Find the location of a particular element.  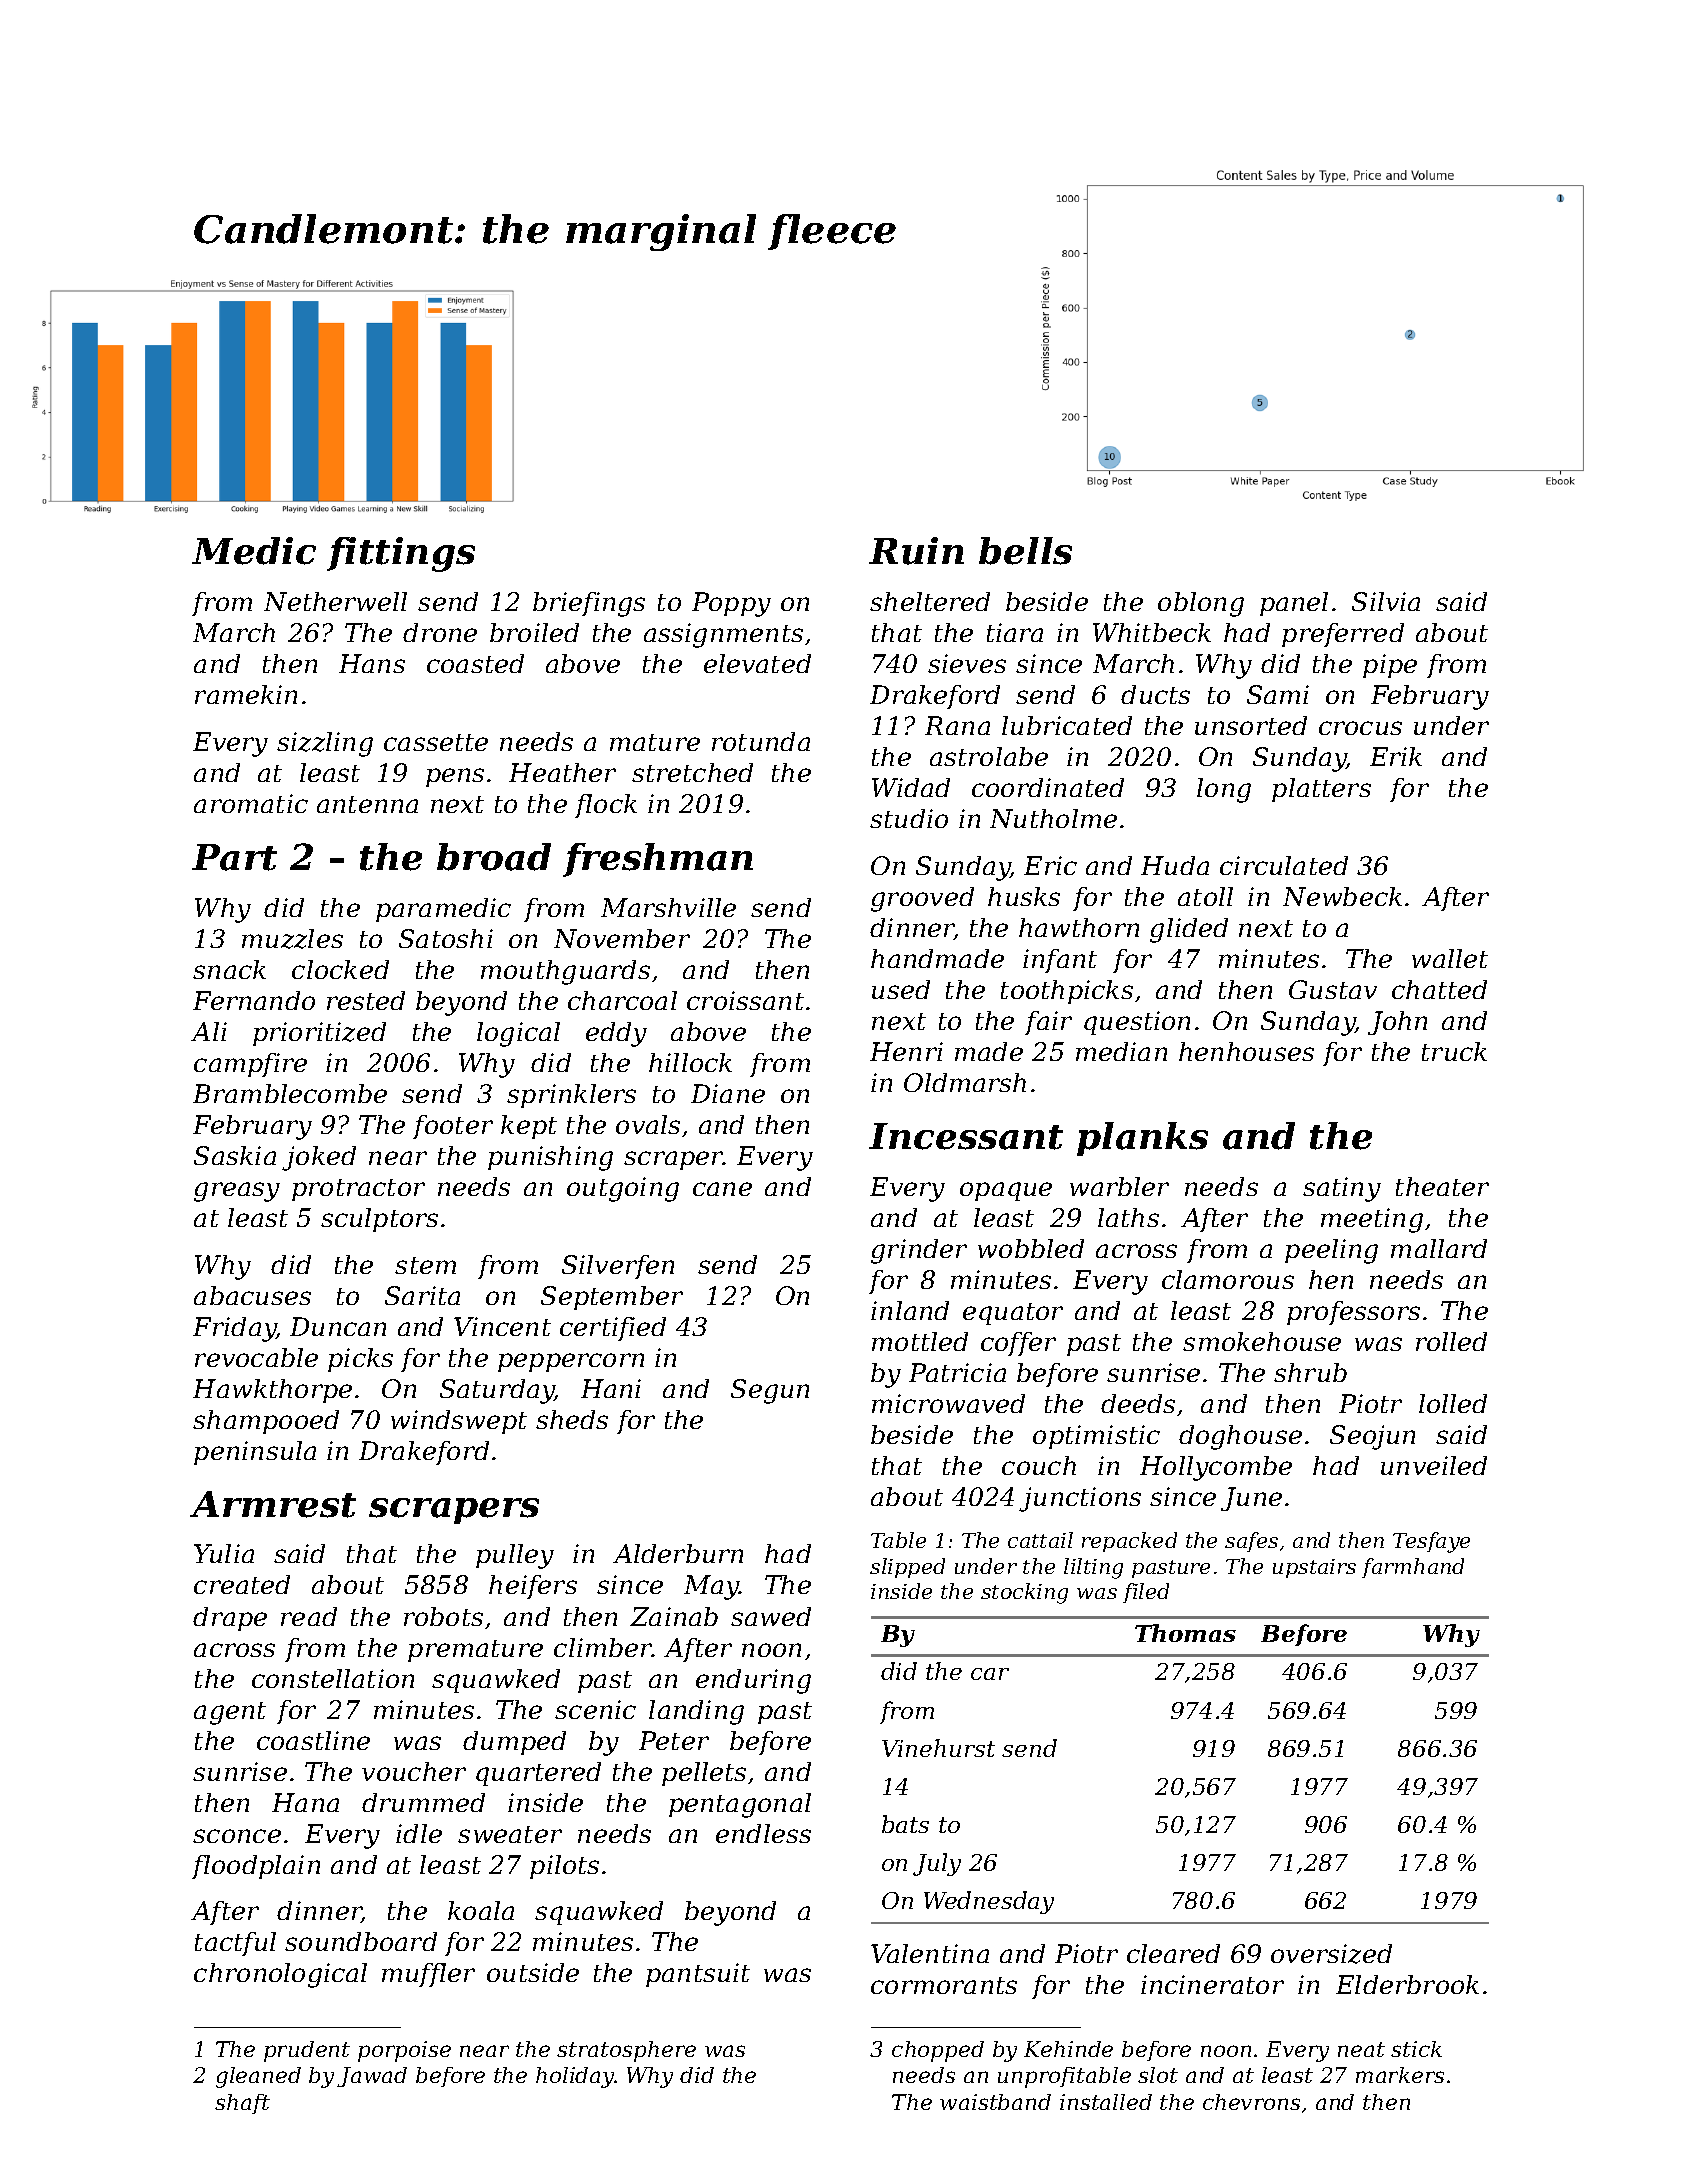

muzzles is located at coordinates (292, 939).
